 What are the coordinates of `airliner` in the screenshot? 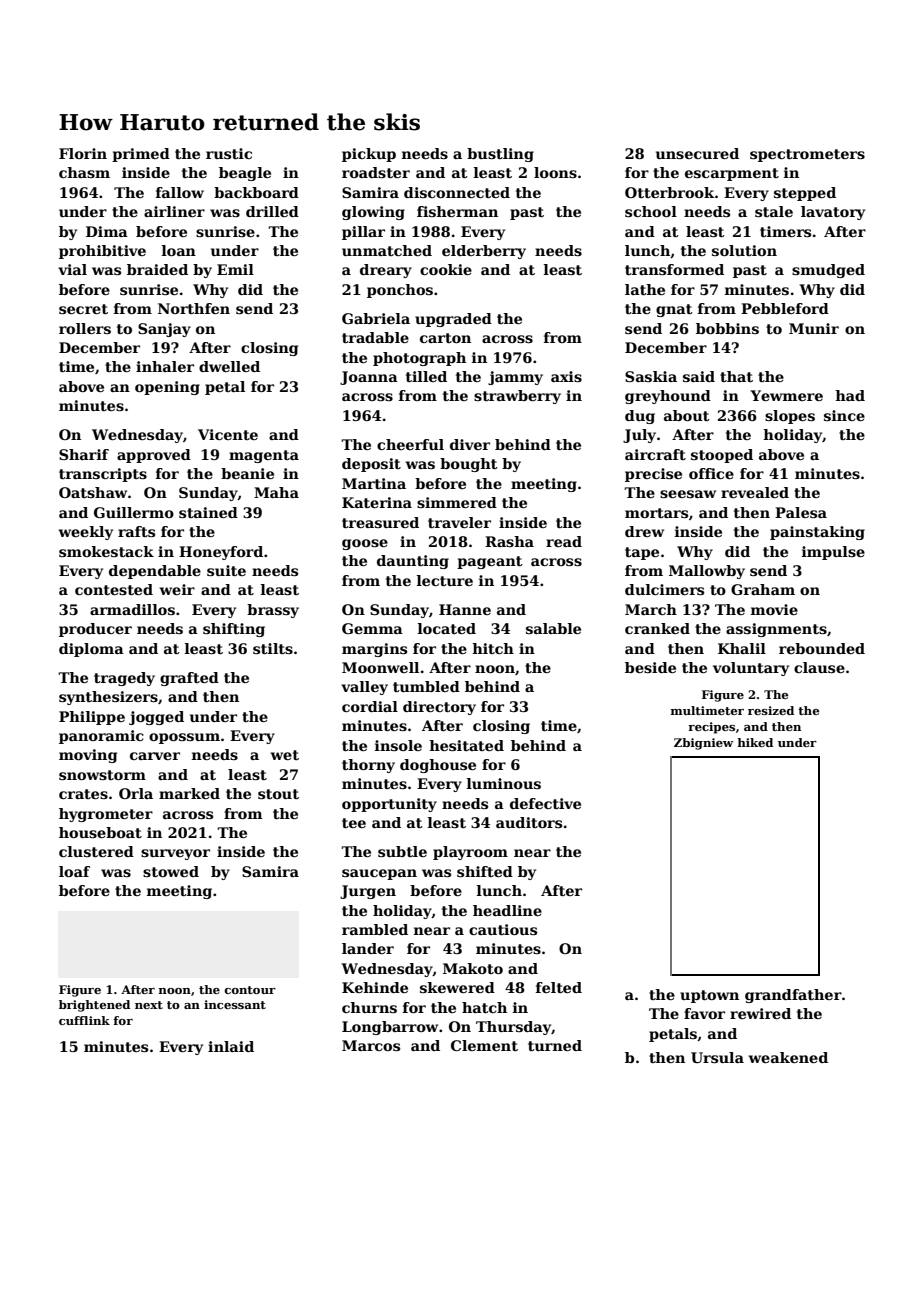 It's located at (174, 211).
